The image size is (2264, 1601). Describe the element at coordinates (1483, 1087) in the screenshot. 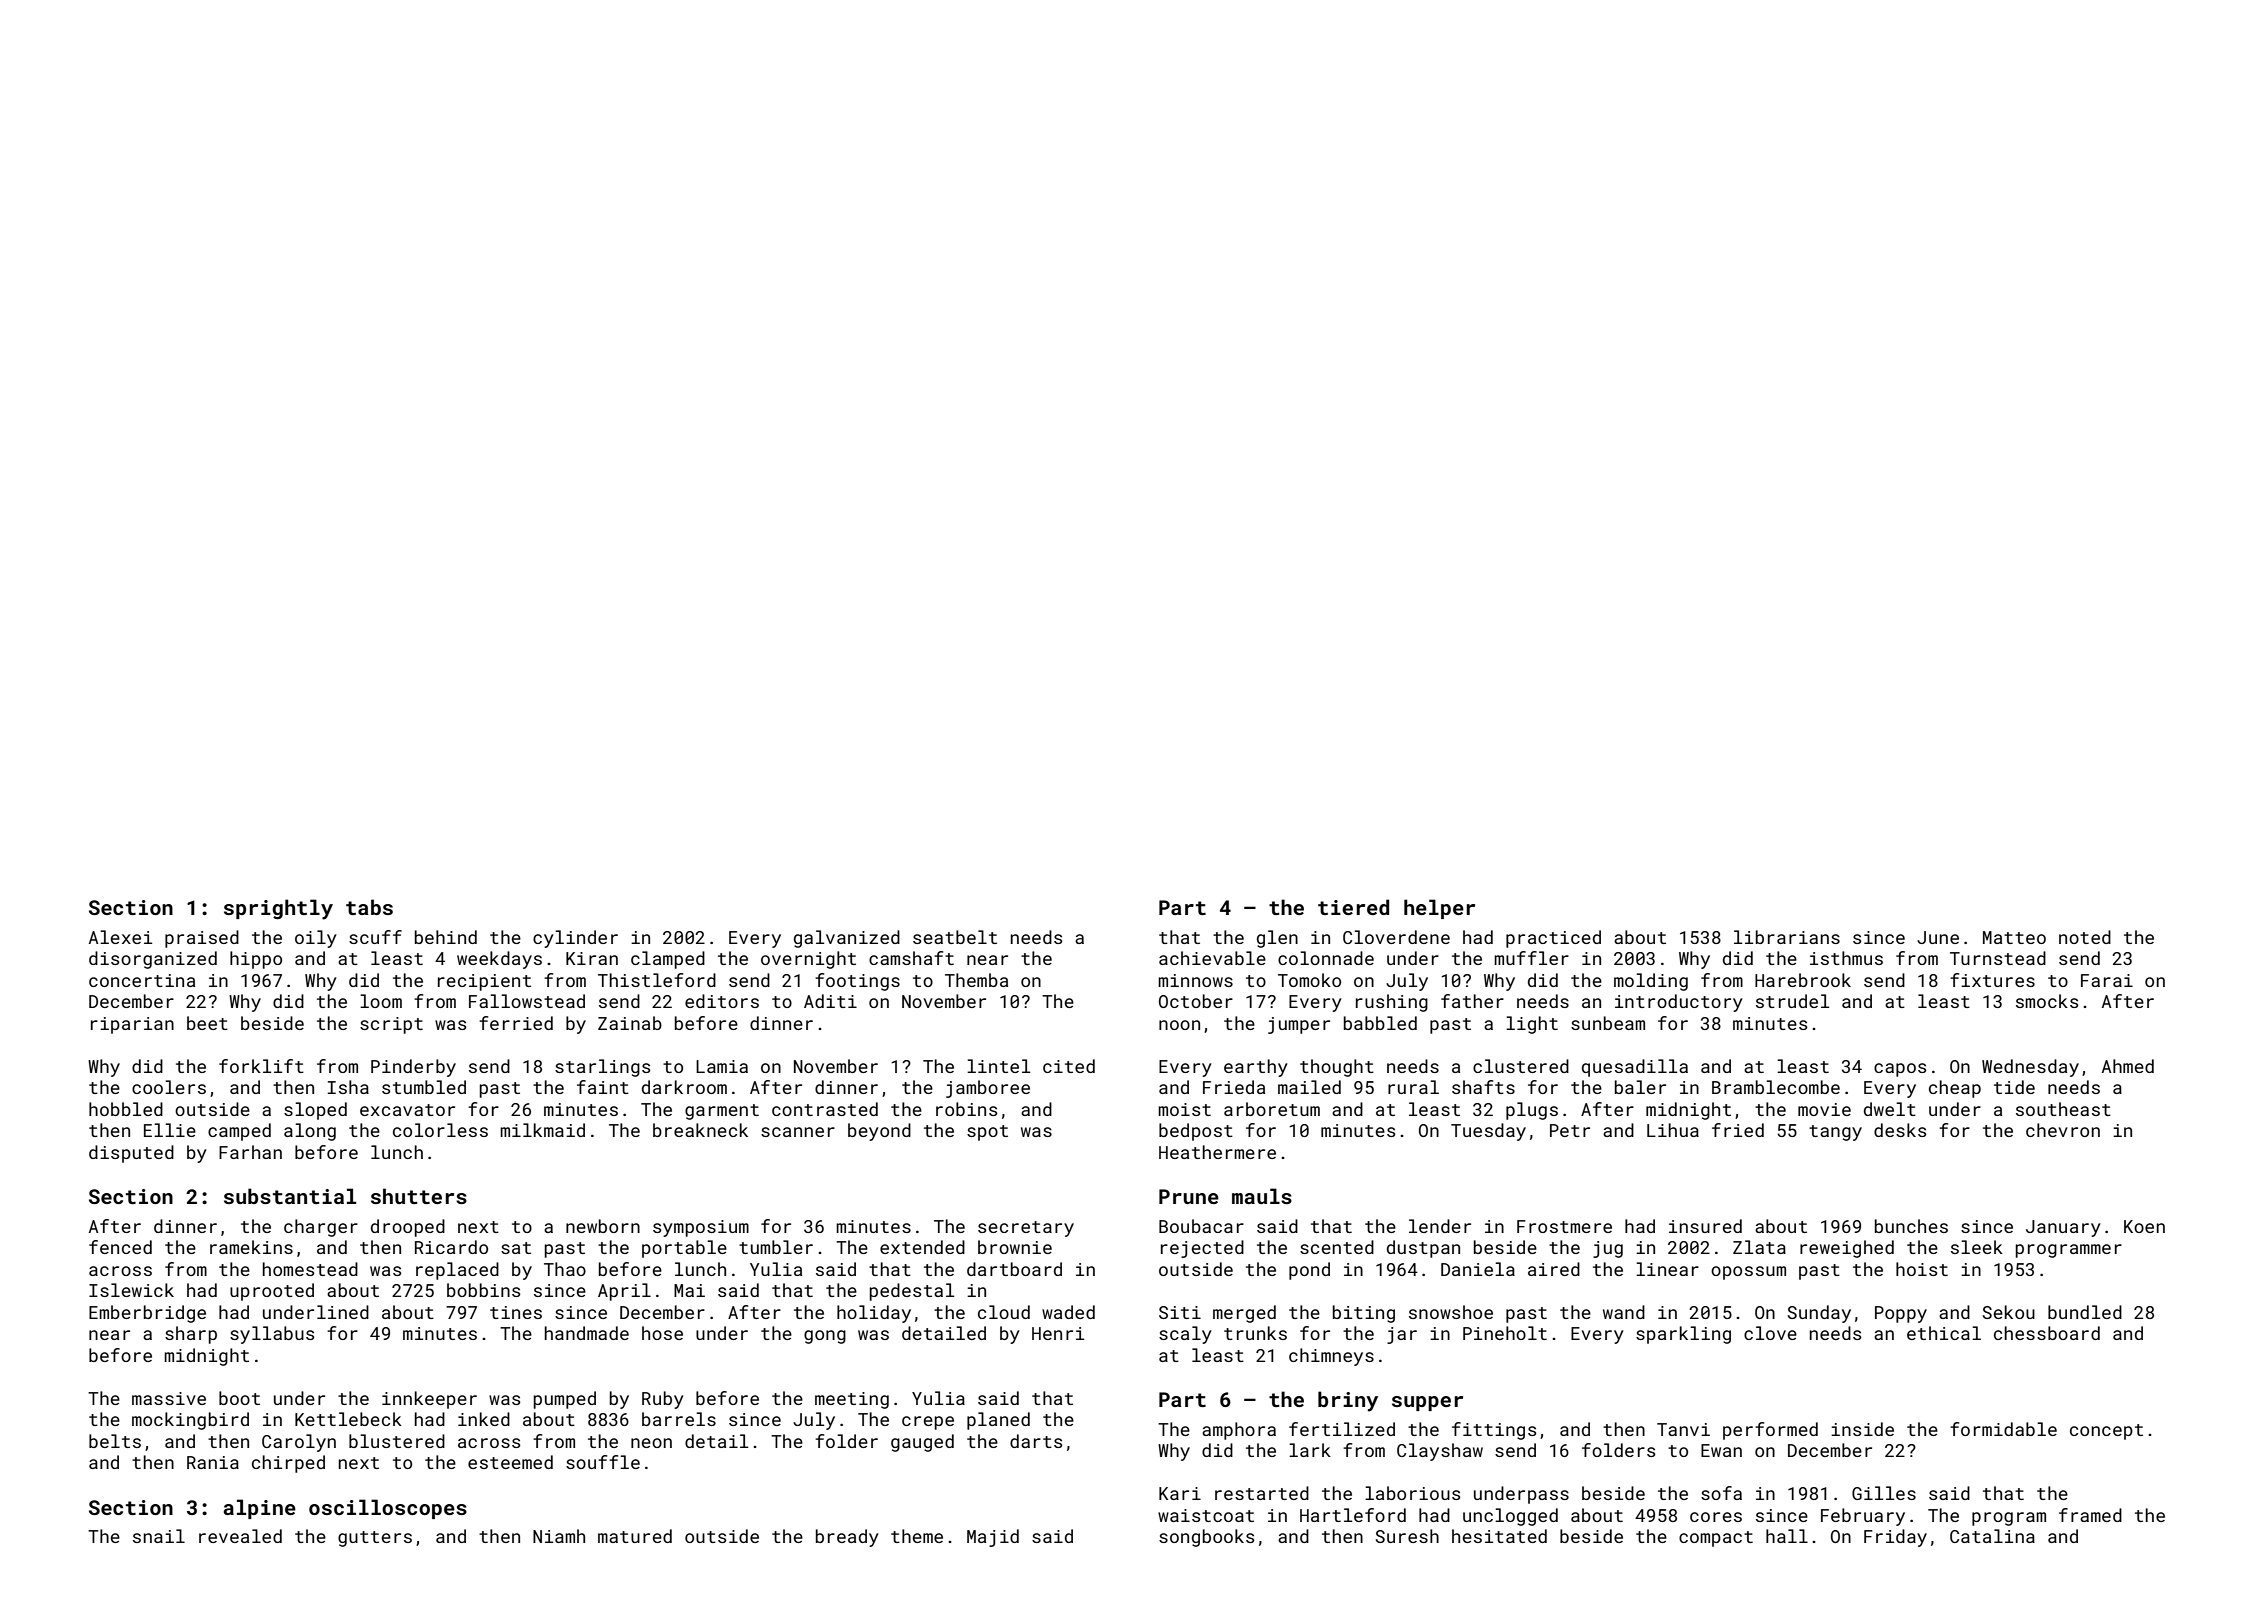

I see `shafts` at that location.
